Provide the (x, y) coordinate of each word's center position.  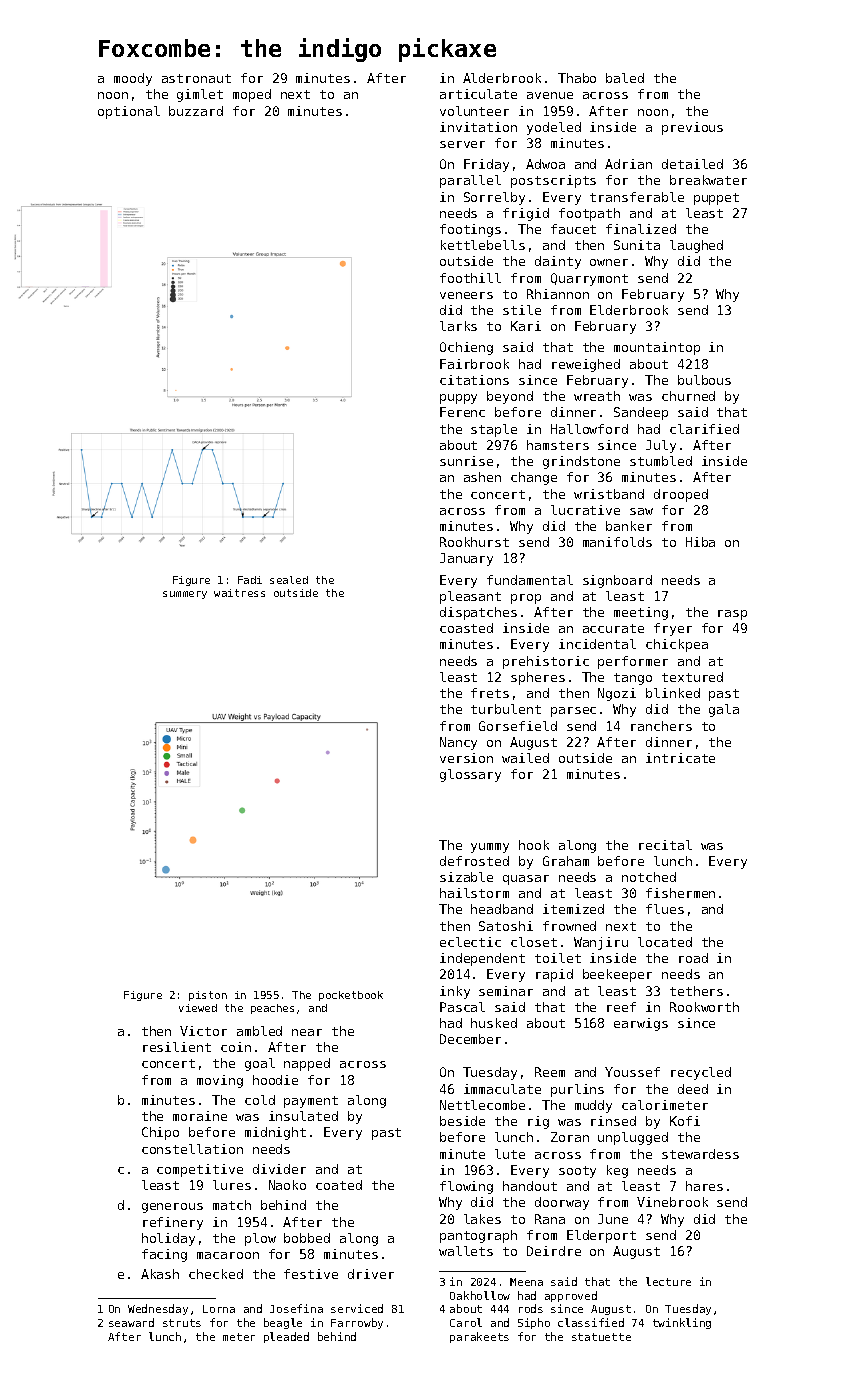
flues (665, 909)
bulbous (704, 380)
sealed (289, 580)
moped (252, 95)
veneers (466, 295)
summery (185, 595)
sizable (466, 877)
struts (182, 1323)
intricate (680, 758)
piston (208, 996)
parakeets (479, 1337)
